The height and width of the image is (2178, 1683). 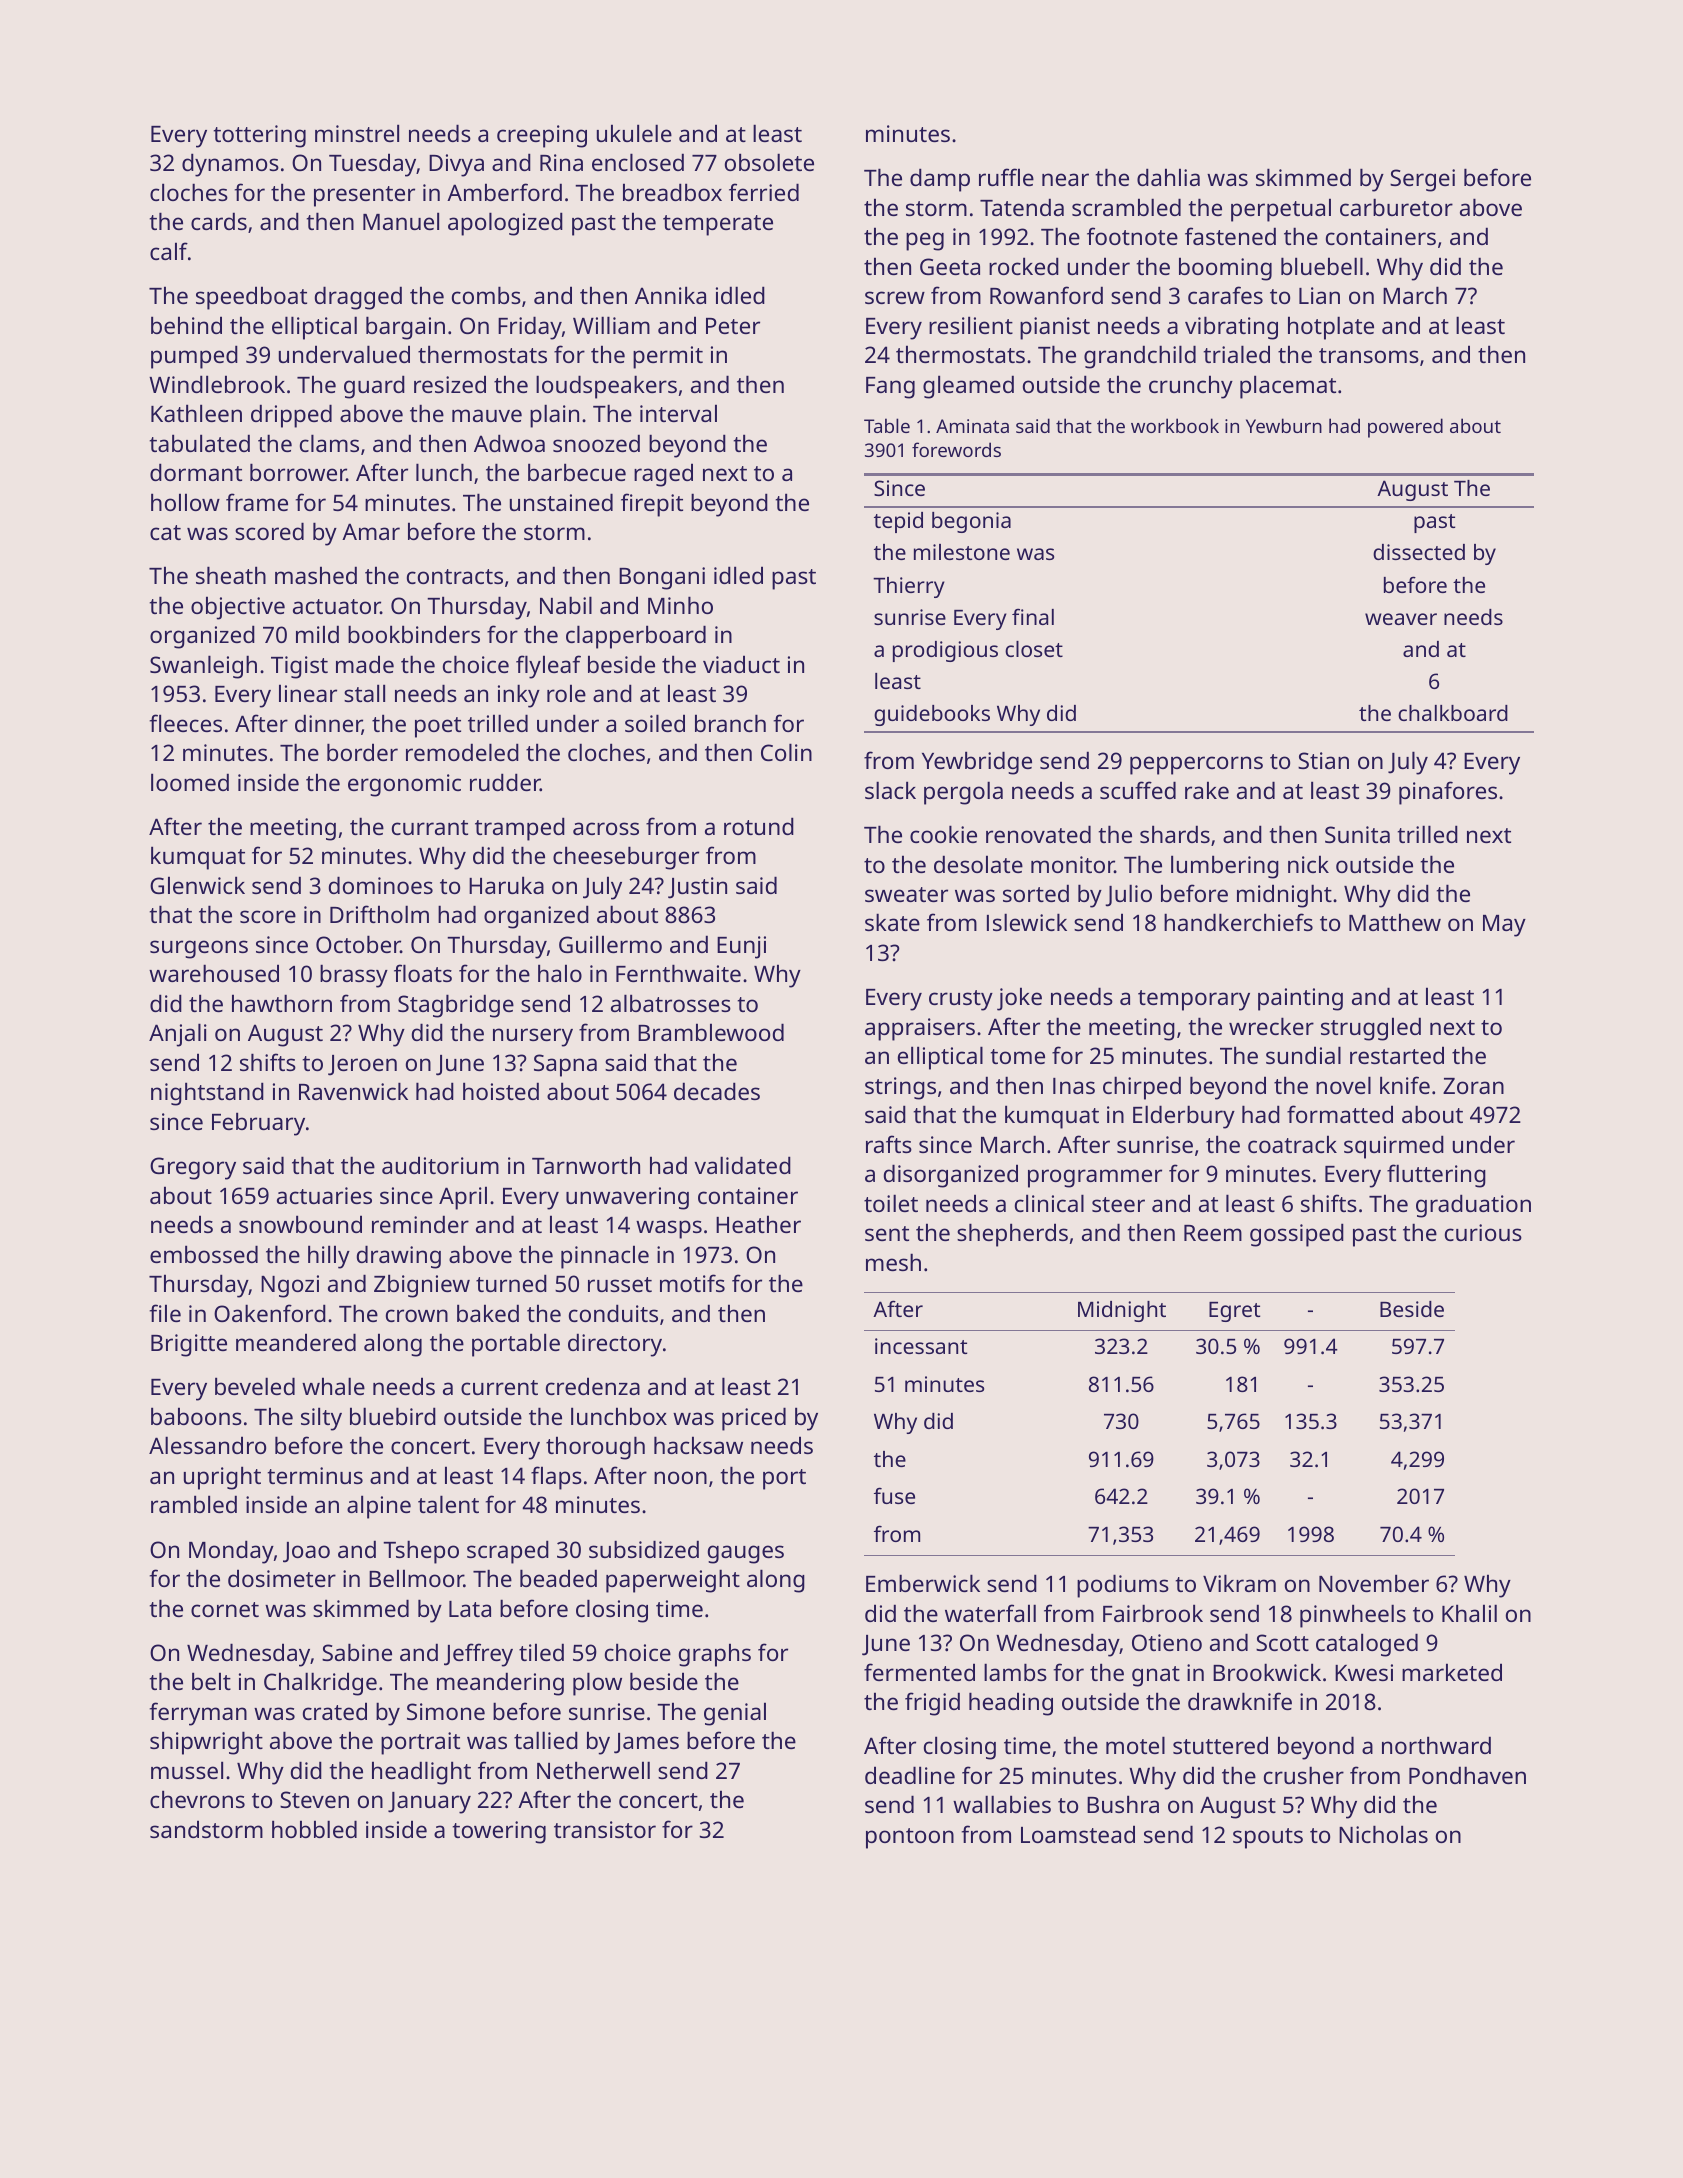 What do you see at coordinates (741, 947) in the image?
I see `Eunji` at bounding box center [741, 947].
